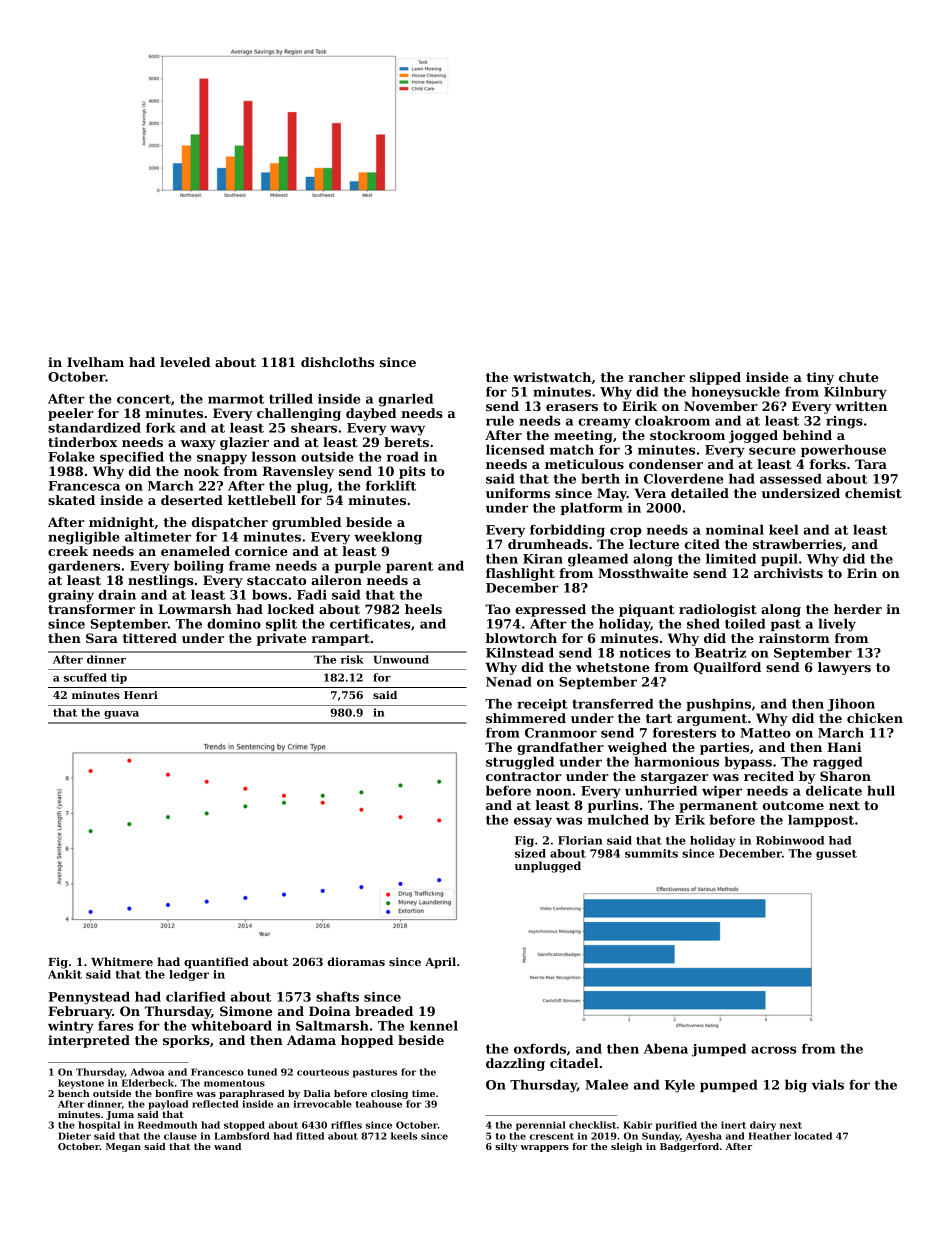  What do you see at coordinates (703, 623) in the screenshot?
I see `shed` at bounding box center [703, 623].
